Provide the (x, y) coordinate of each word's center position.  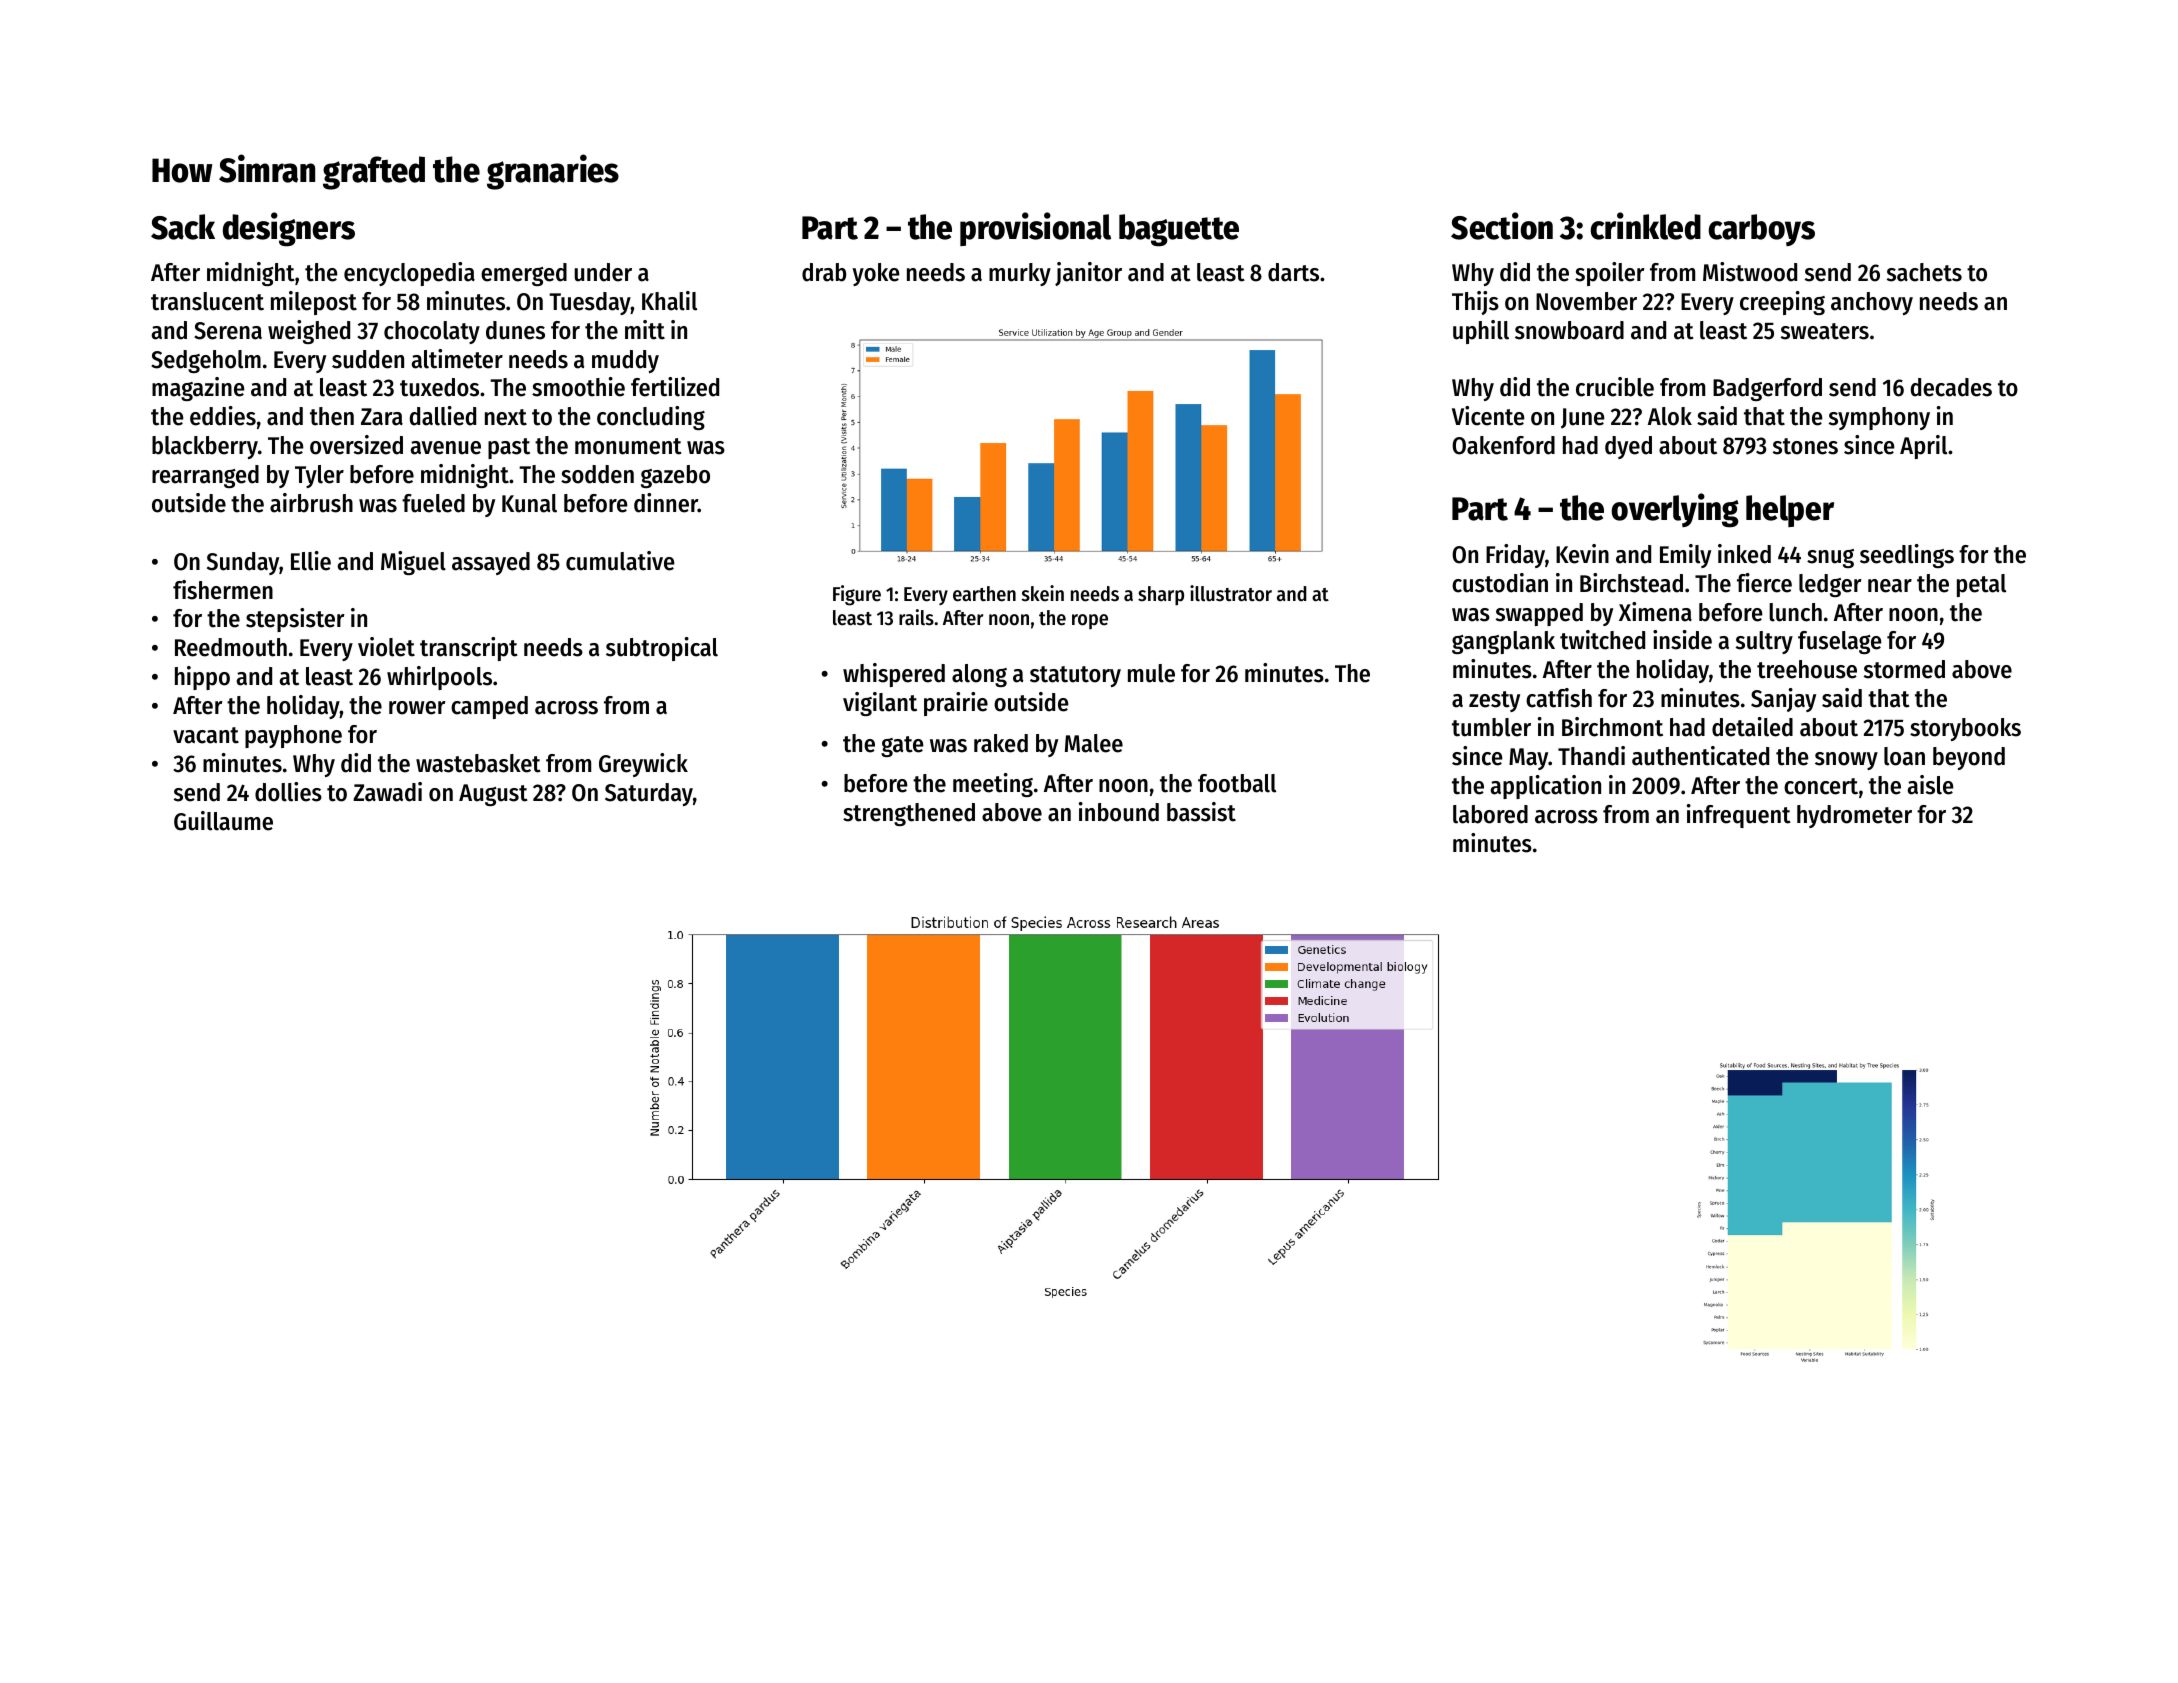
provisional (1035, 229)
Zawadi (387, 792)
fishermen (223, 590)
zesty (1494, 701)
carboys (1761, 230)
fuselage (1840, 642)
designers (289, 229)
